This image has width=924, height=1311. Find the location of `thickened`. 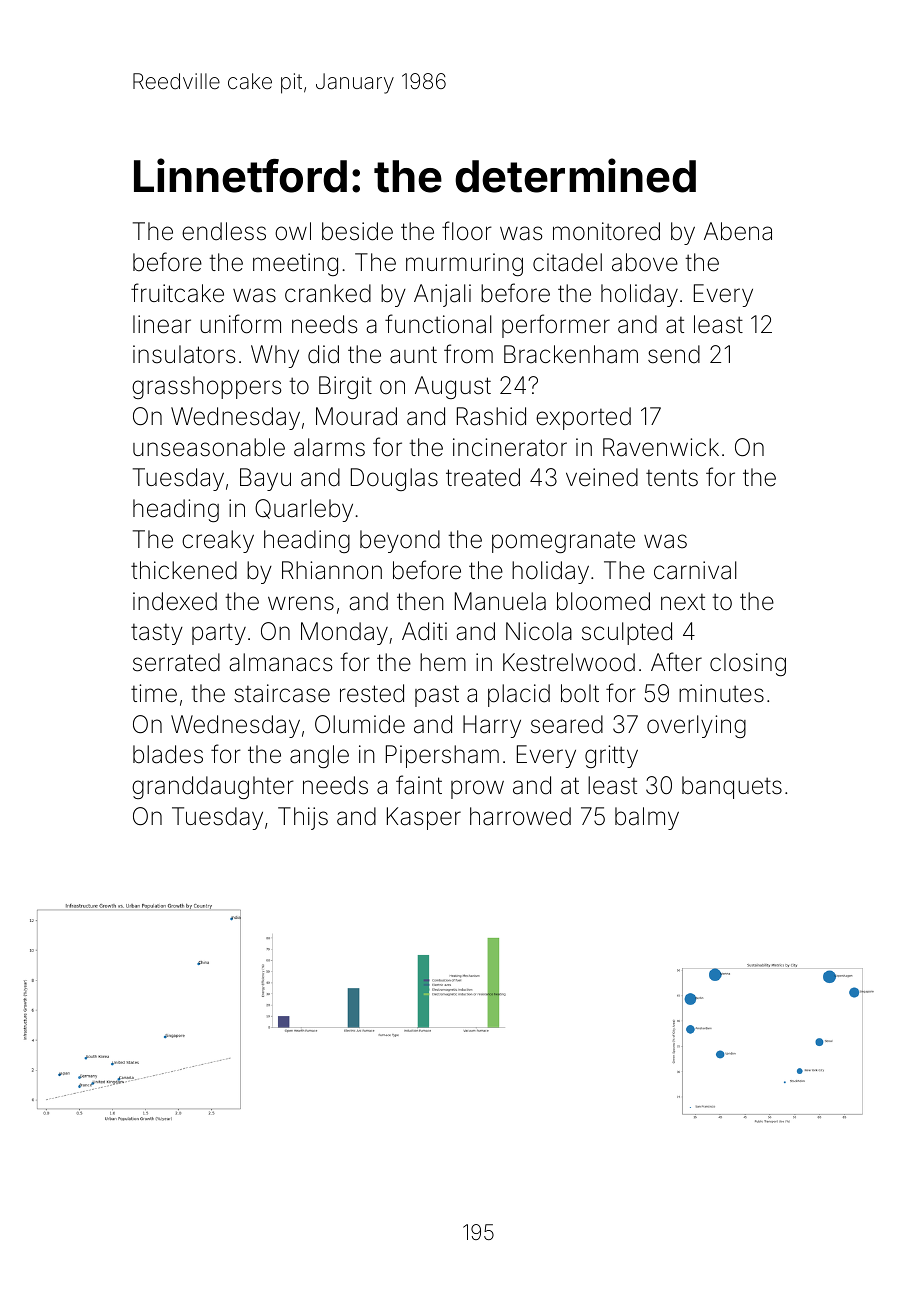

thickened is located at coordinates (184, 570).
